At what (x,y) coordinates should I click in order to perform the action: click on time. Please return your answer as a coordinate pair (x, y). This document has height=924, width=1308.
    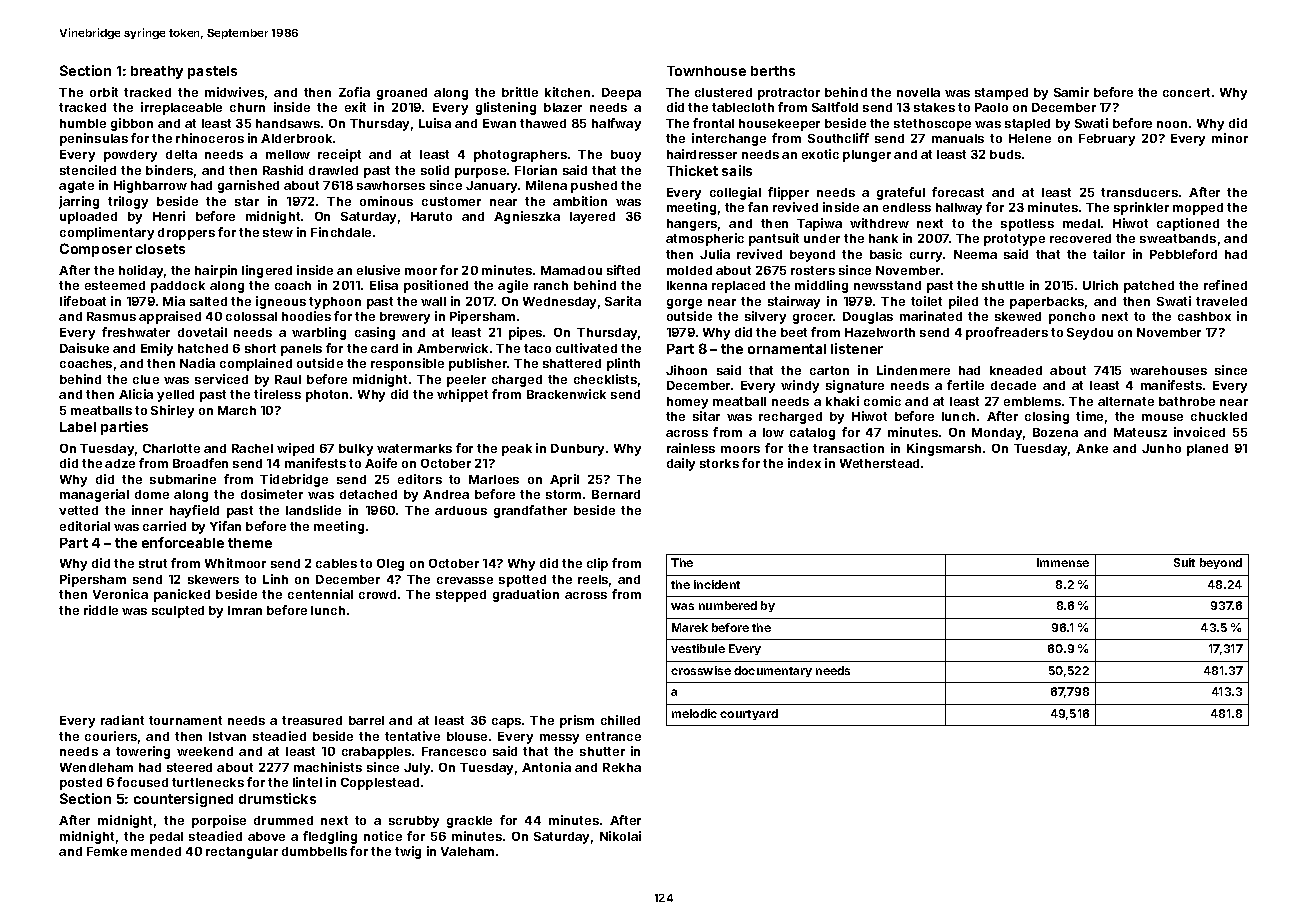
    Looking at the image, I should click on (1089, 416).
